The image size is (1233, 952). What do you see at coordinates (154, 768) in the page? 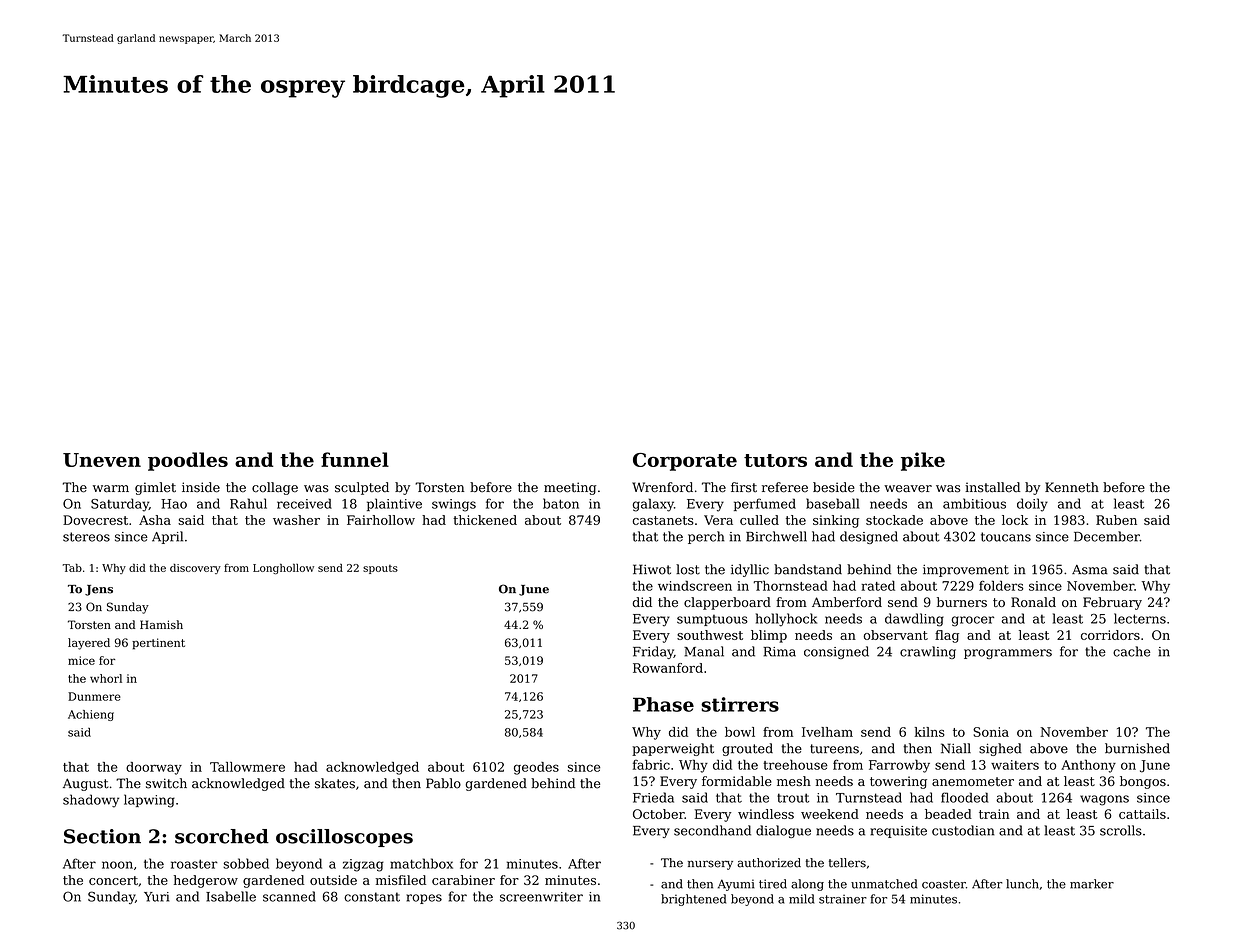
I see `doorway` at bounding box center [154, 768].
